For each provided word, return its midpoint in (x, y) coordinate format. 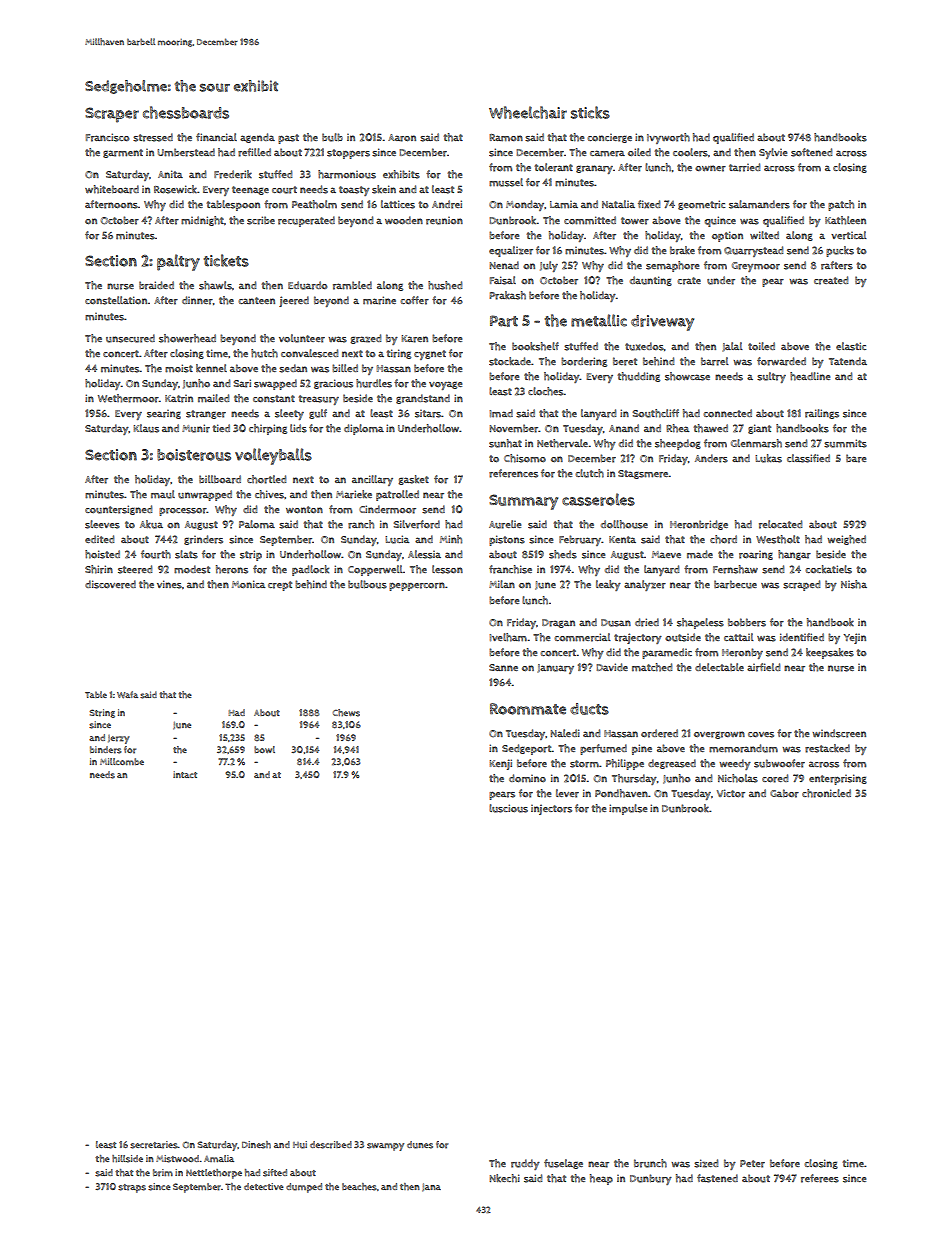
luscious (508, 808)
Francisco (107, 137)
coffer (414, 300)
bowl (264, 749)
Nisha (854, 584)
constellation (116, 300)
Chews (346, 713)
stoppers (348, 154)
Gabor (784, 793)
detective (263, 1186)
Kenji (500, 764)
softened (811, 152)
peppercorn (417, 586)
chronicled (826, 793)
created (831, 280)
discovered (110, 584)
